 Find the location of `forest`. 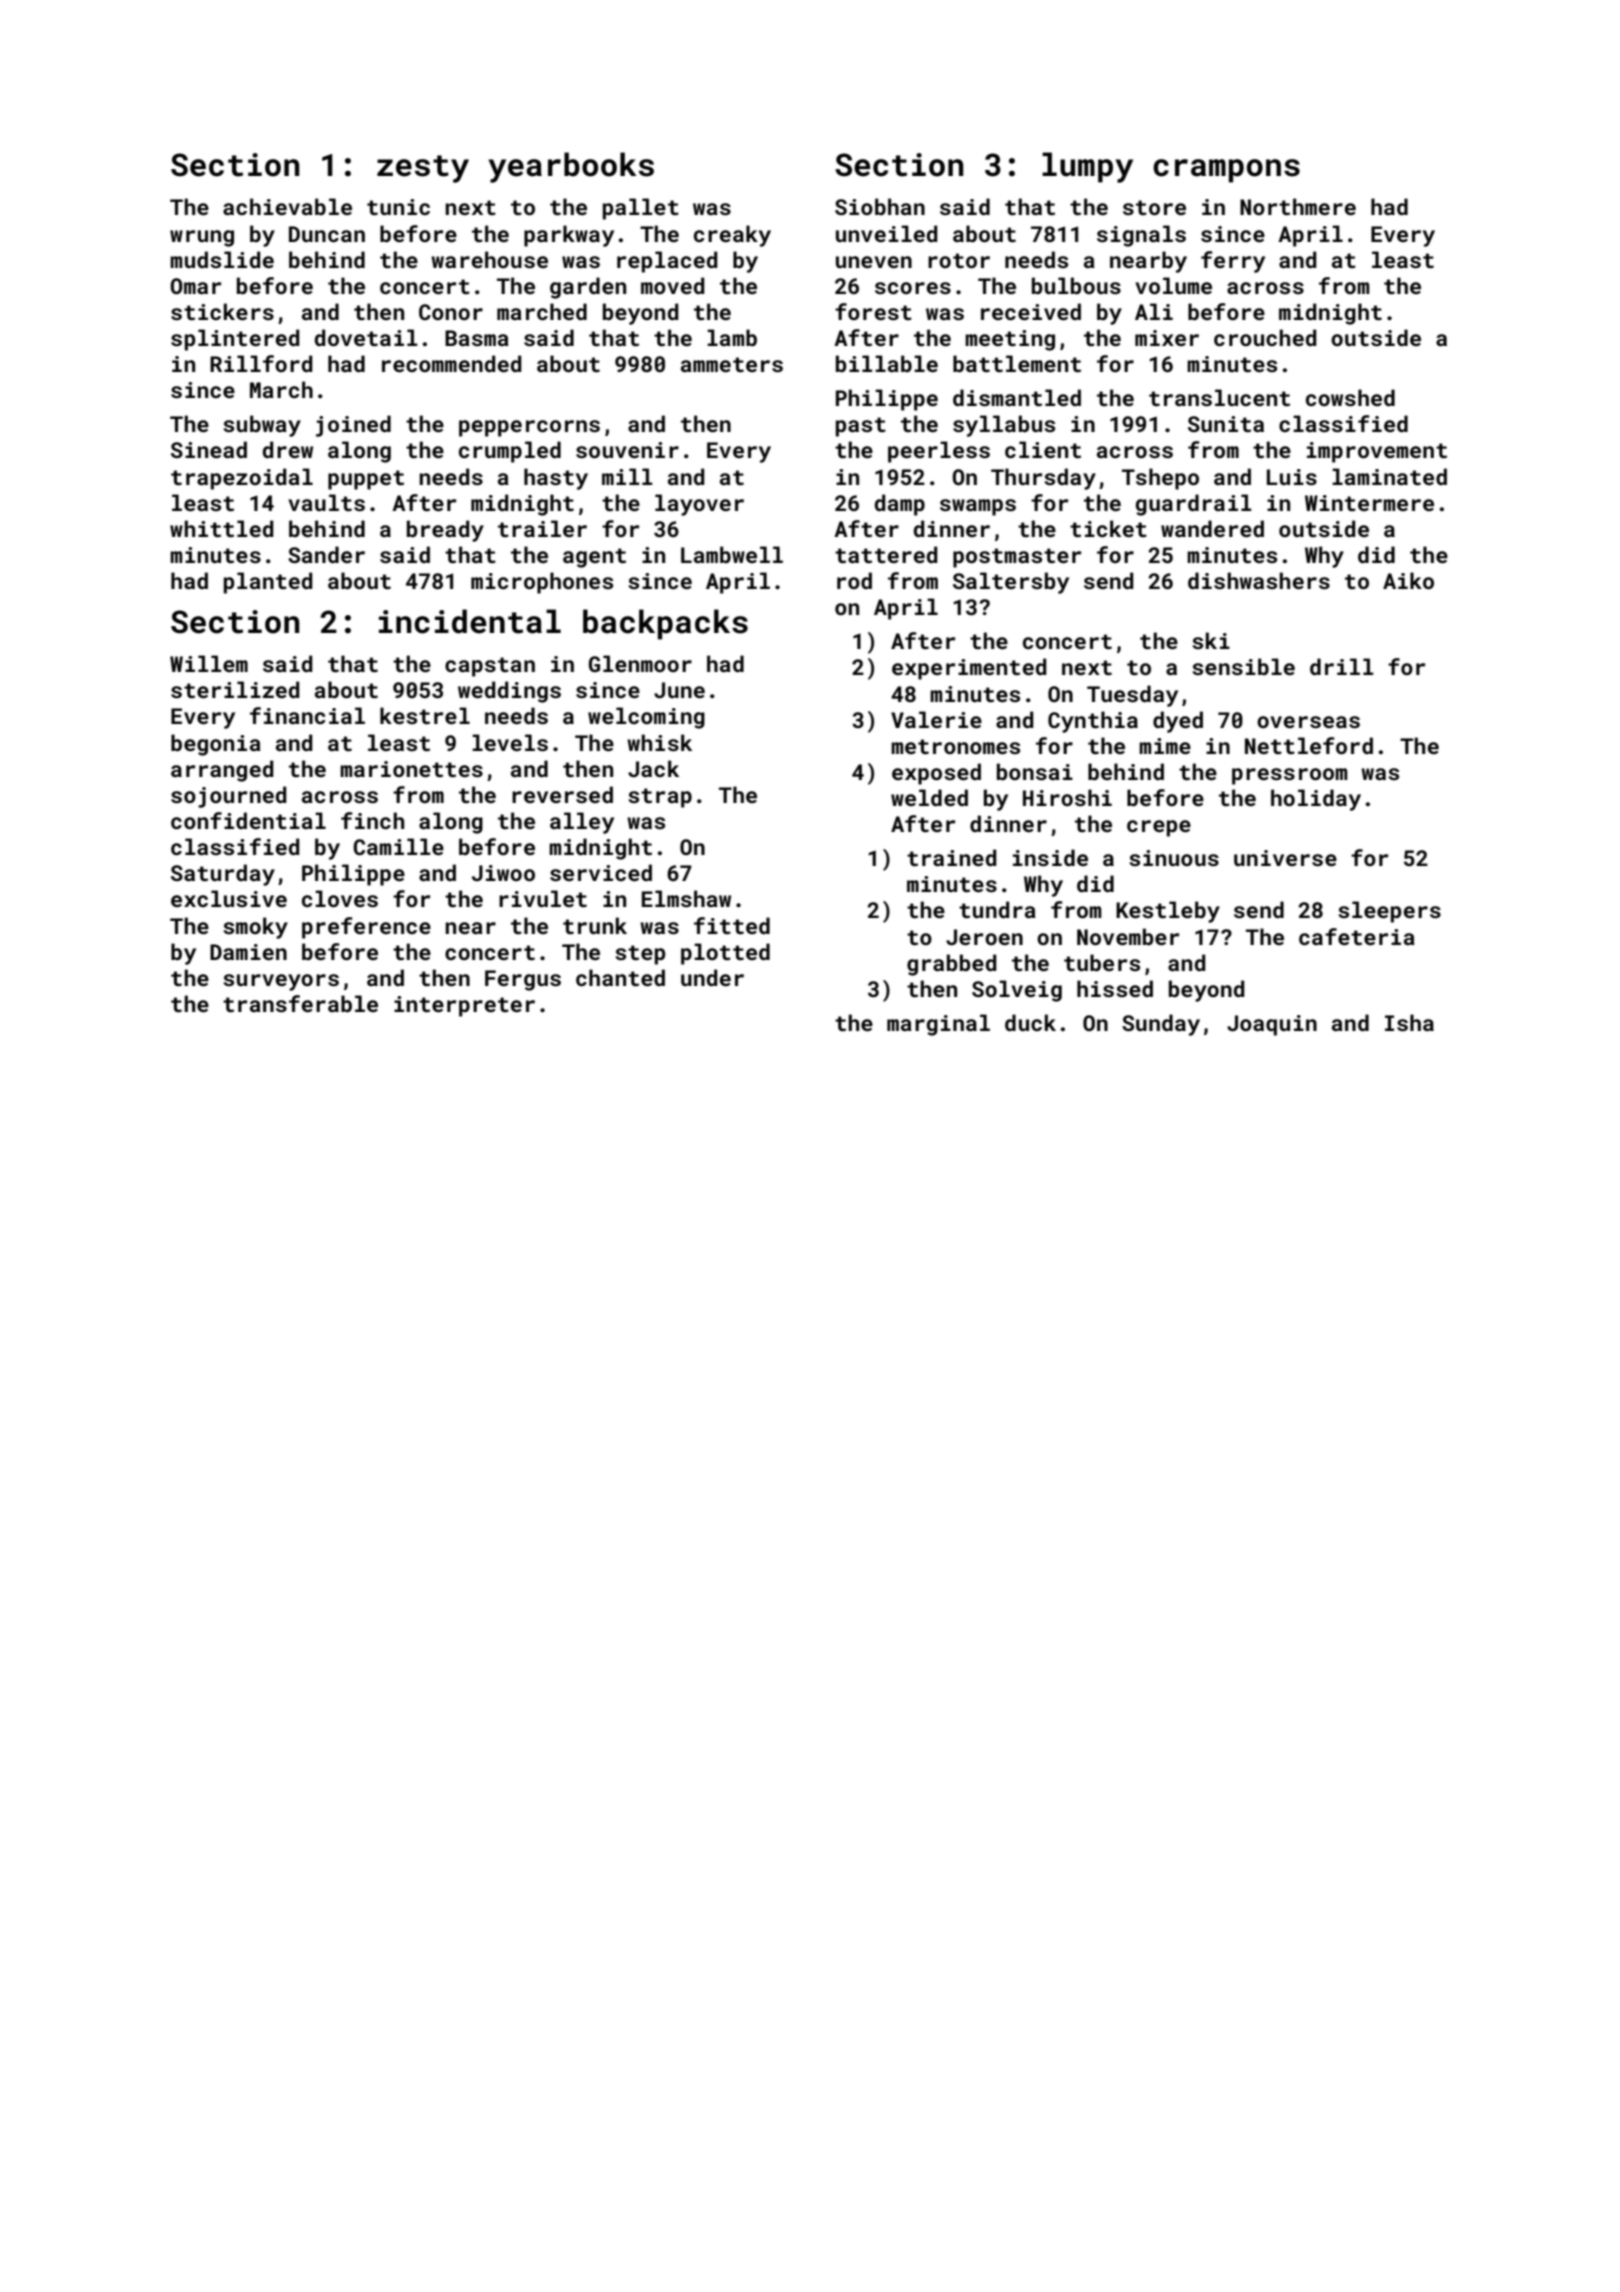

forest is located at coordinates (873, 311).
